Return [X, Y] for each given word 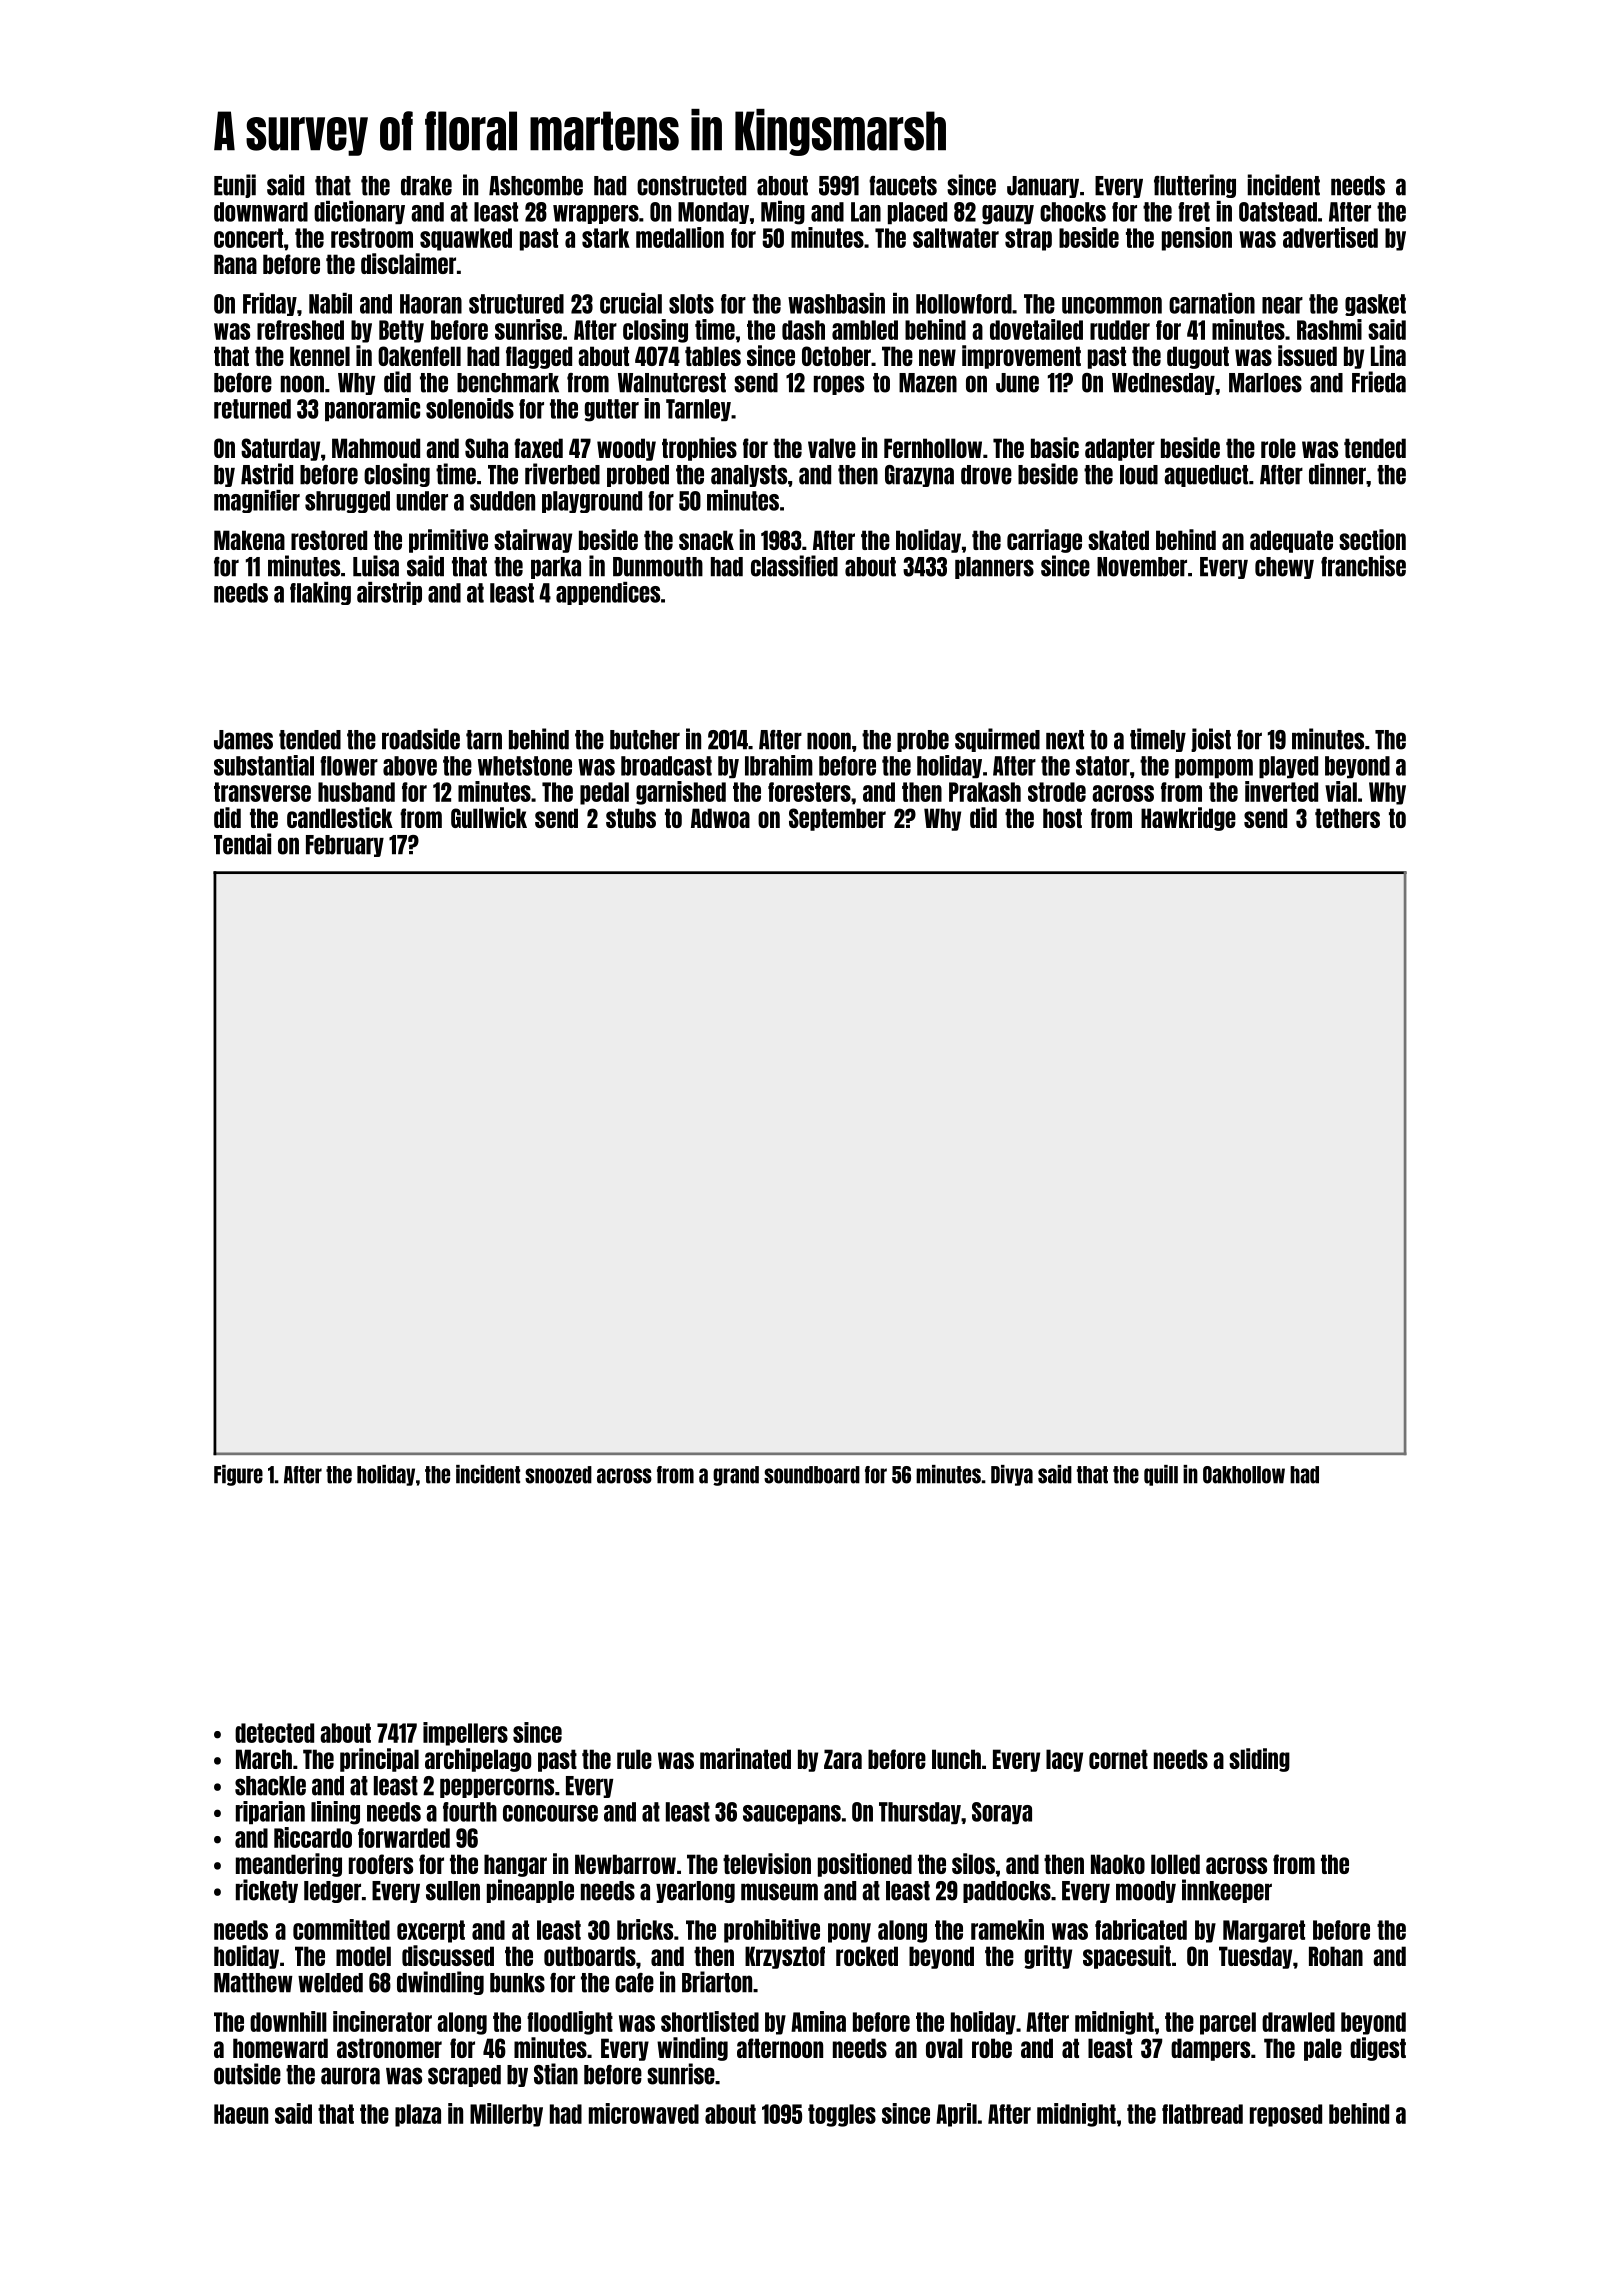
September [837, 819]
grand [736, 1476]
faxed [538, 448]
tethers [1347, 818]
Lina [1388, 355]
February [345, 846]
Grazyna [919, 476]
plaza [418, 2115]
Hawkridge [1188, 819]
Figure [238, 1475]
